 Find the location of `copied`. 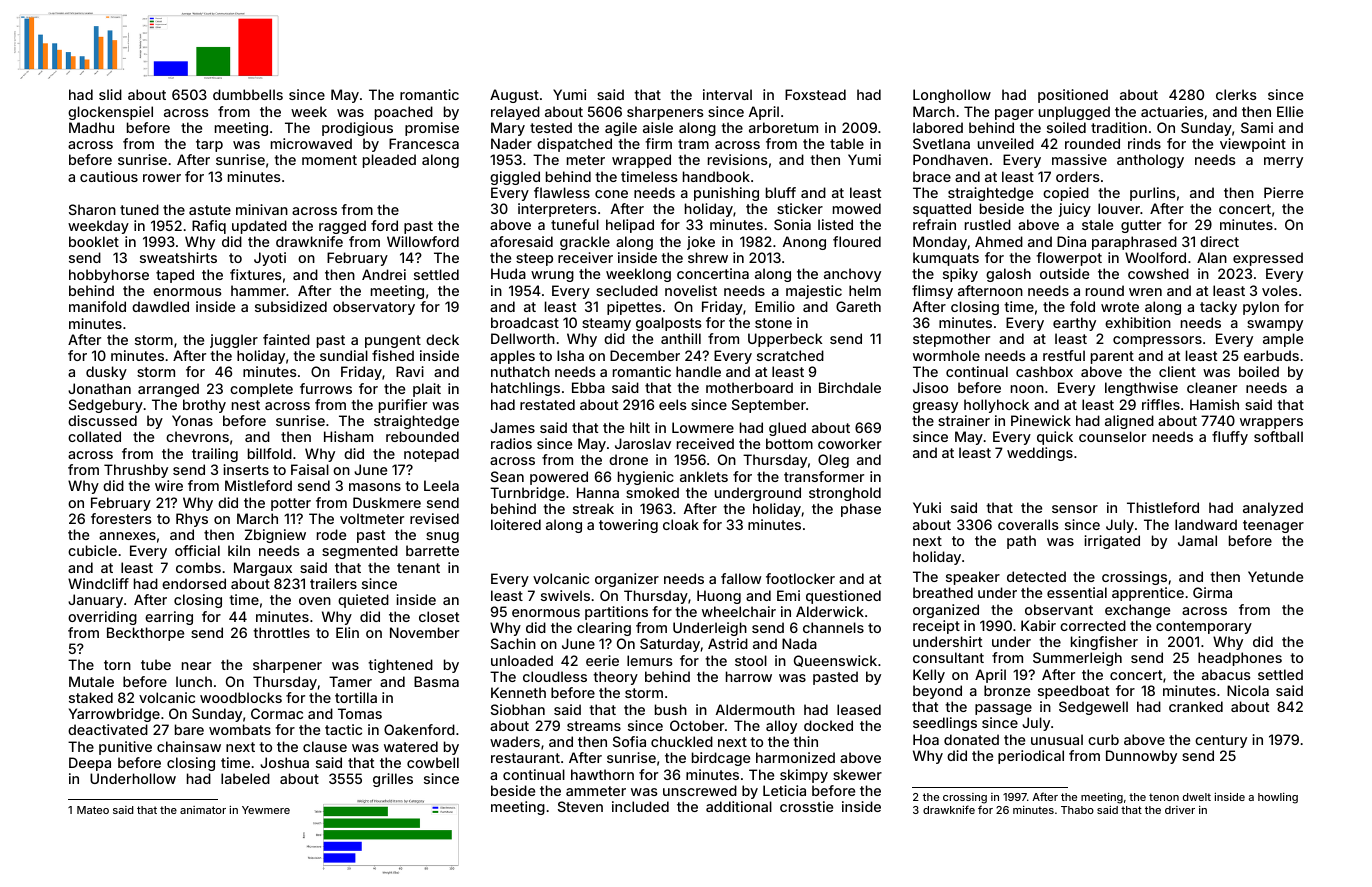

copied is located at coordinates (1066, 194).
